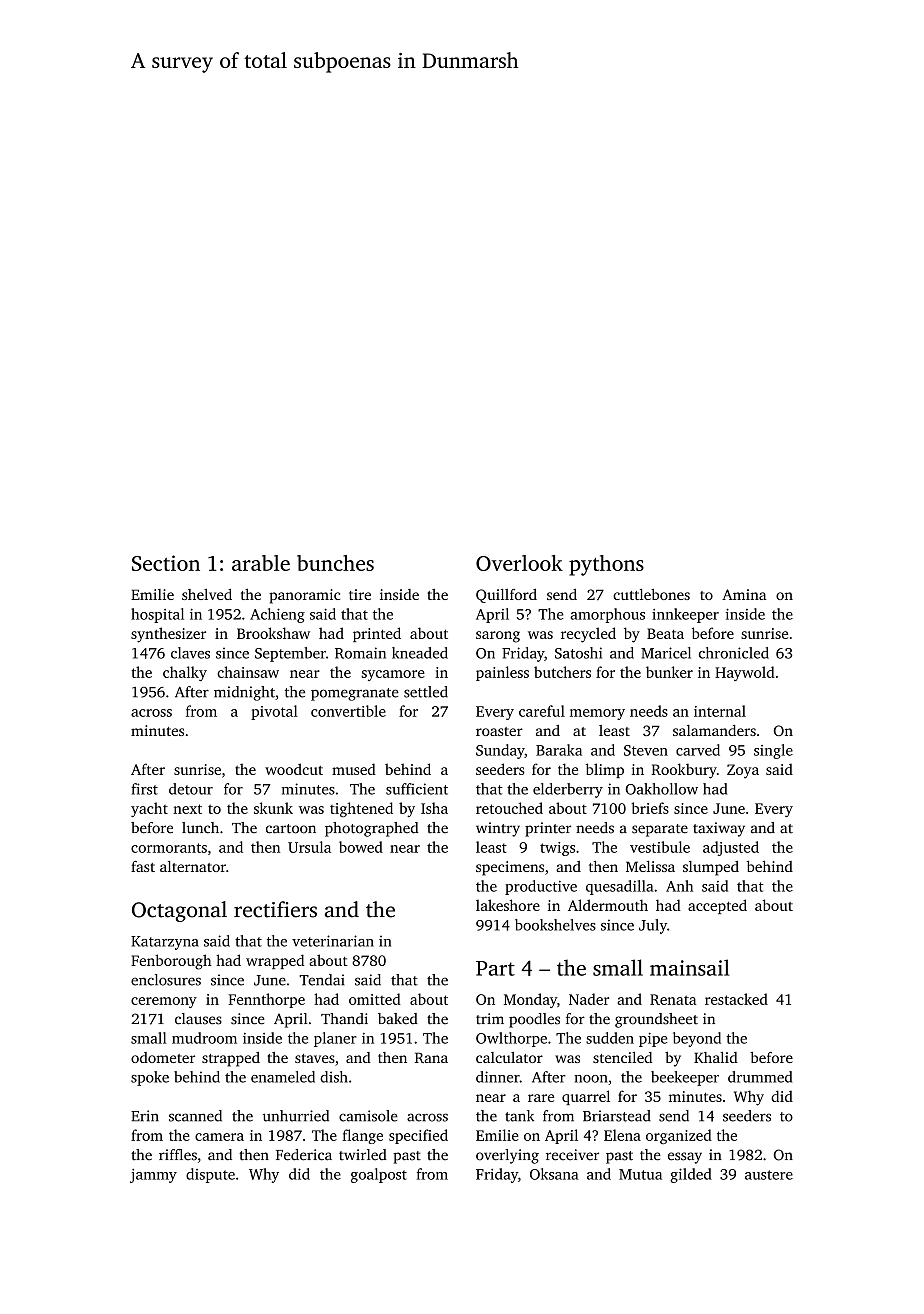 The width and height of the page is (924, 1314). I want to click on bunches, so click(335, 563).
